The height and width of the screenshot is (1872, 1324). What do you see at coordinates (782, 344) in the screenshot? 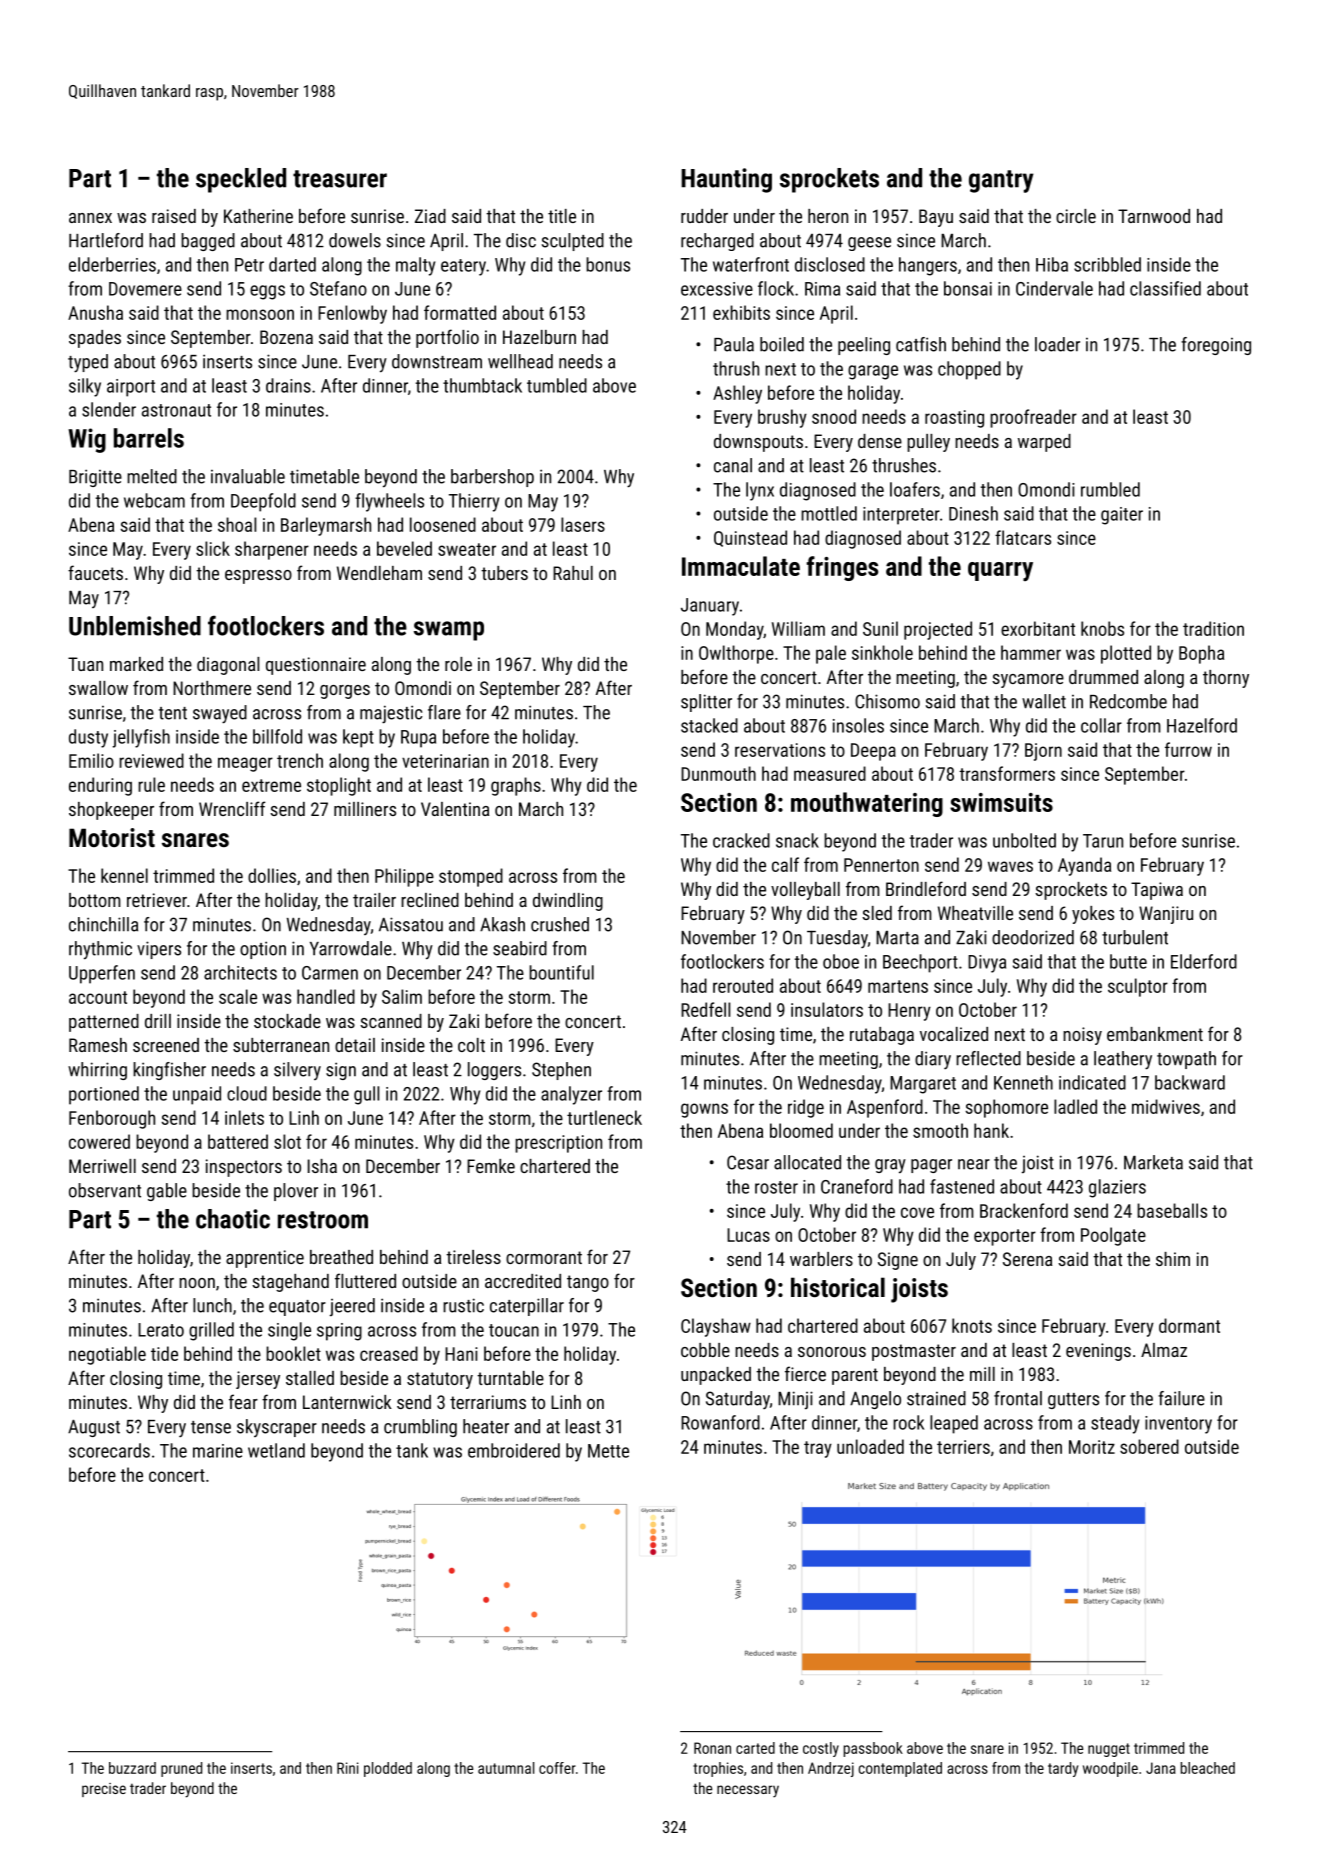
I see `boiled` at bounding box center [782, 344].
